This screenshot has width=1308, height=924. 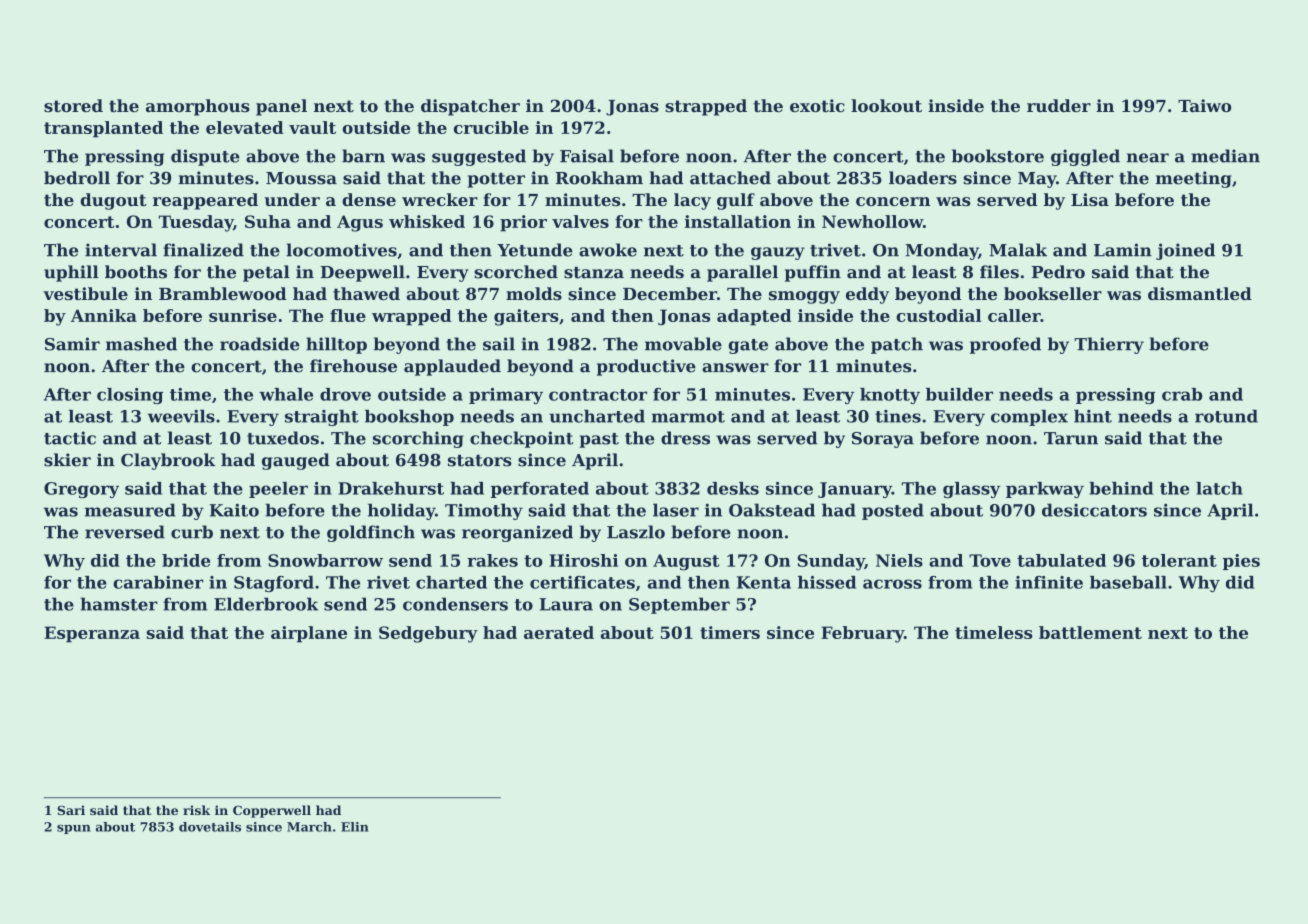 I want to click on amorphous, so click(x=198, y=107).
